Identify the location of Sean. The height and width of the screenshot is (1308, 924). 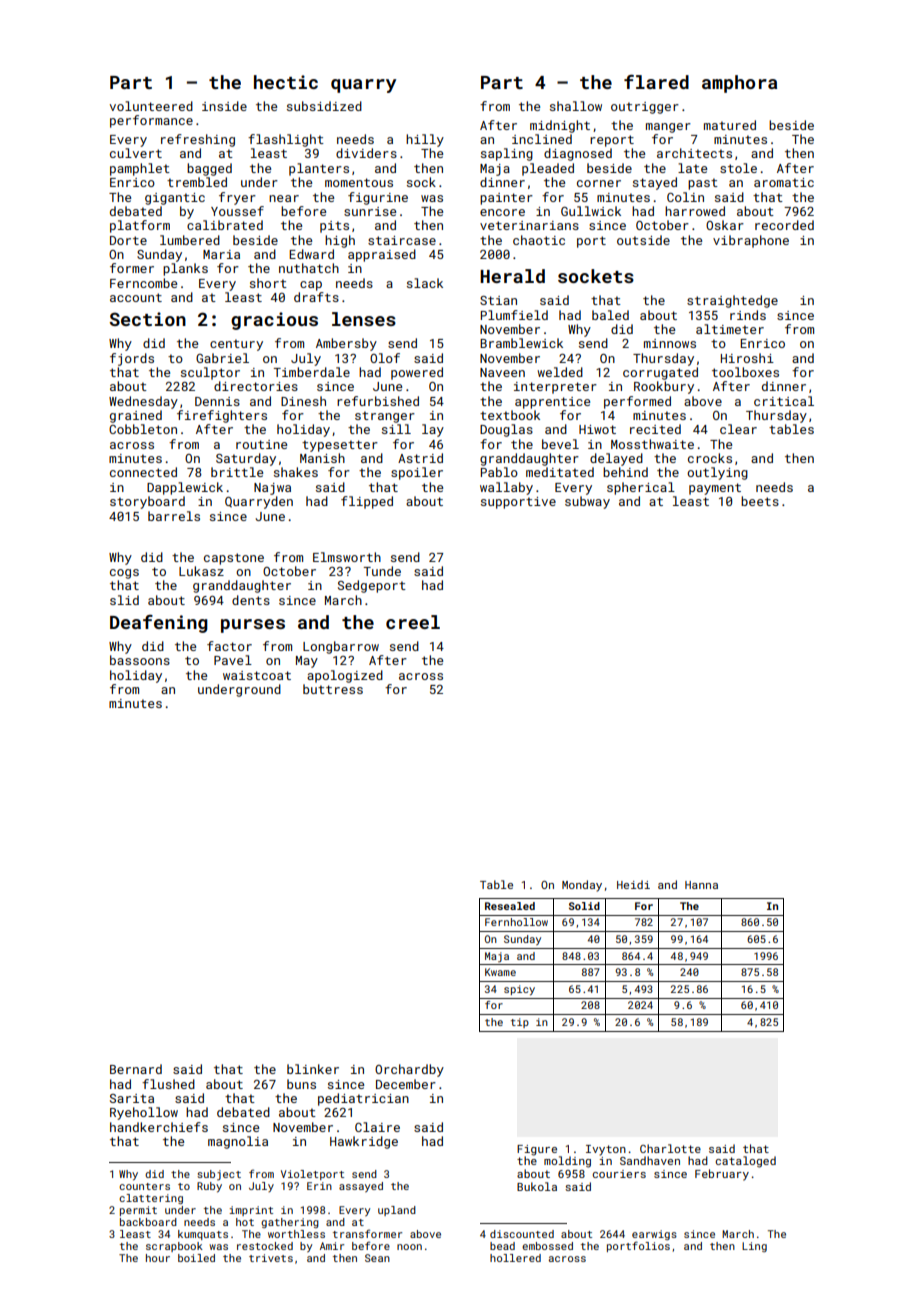
(377, 1258).
